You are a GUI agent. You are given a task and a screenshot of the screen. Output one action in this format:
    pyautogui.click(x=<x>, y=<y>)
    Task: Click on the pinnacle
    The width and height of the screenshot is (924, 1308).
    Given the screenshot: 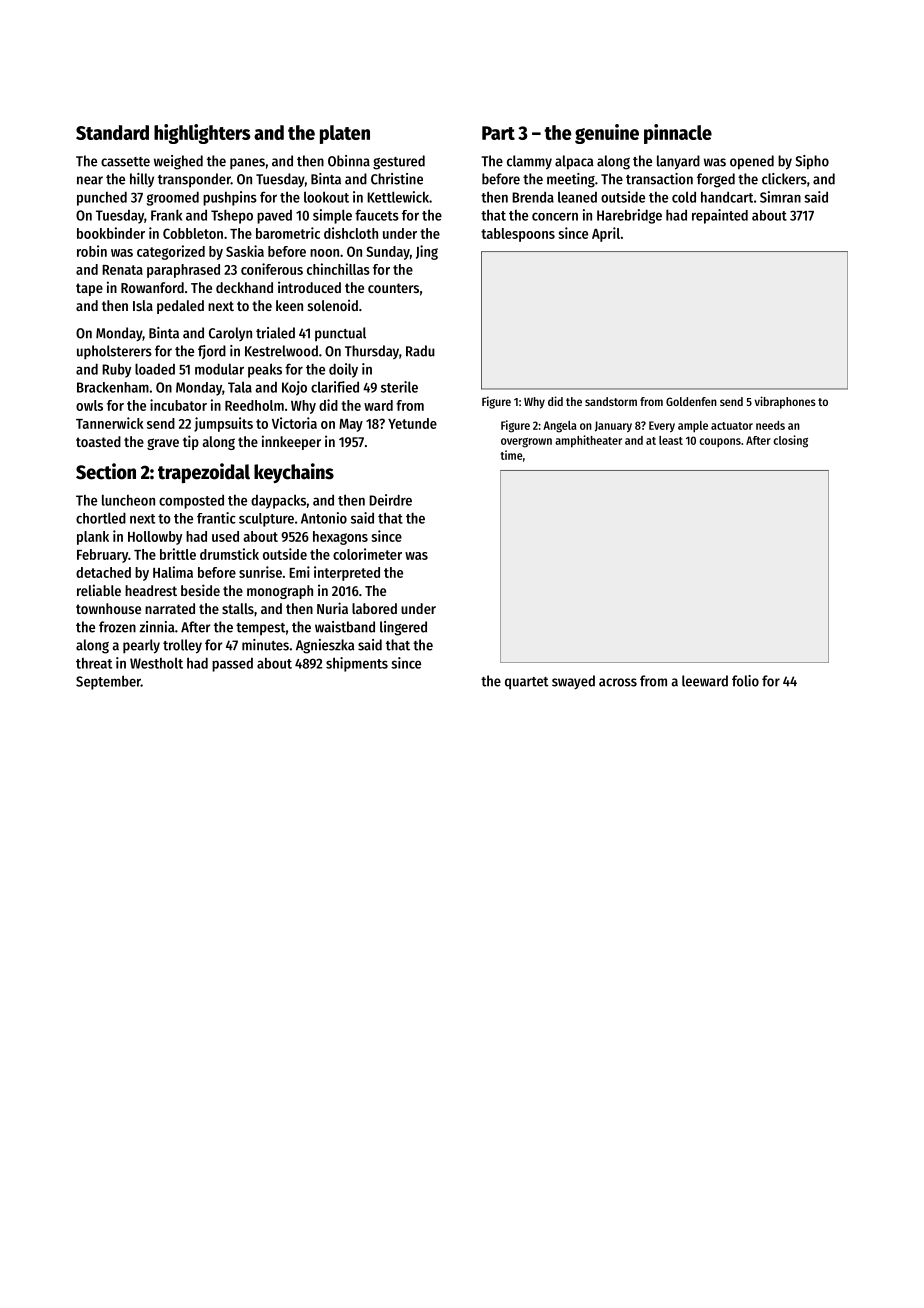 What is the action you would take?
    pyautogui.click(x=678, y=134)
